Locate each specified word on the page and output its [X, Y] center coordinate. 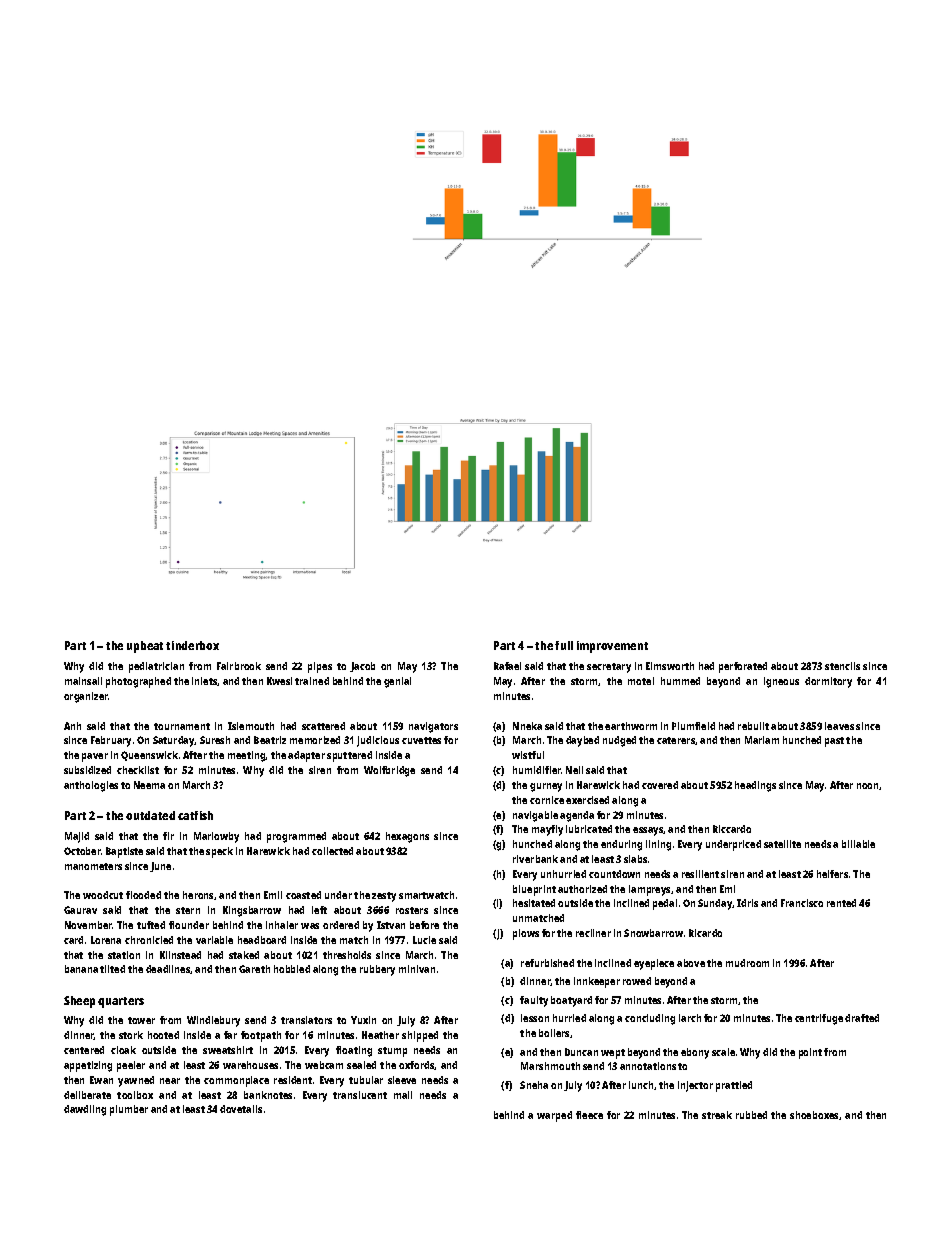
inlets [205, 681]
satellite [782, 844]
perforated [743, 667]
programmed [296, 837]
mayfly [547, 830]
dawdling [85, 1110]
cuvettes [421, 740]
